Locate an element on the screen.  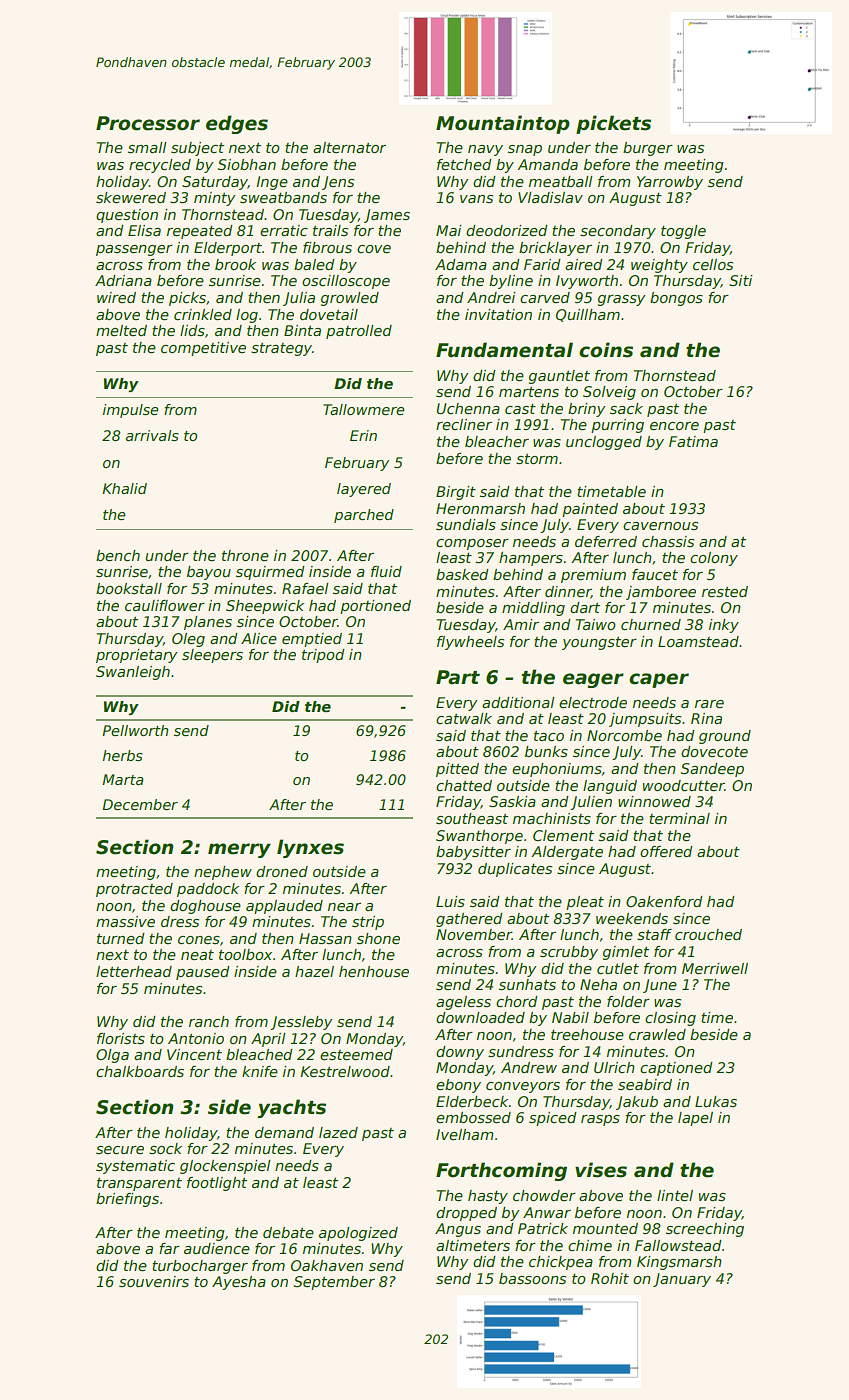
cones is located at coordinates (199, 940).
